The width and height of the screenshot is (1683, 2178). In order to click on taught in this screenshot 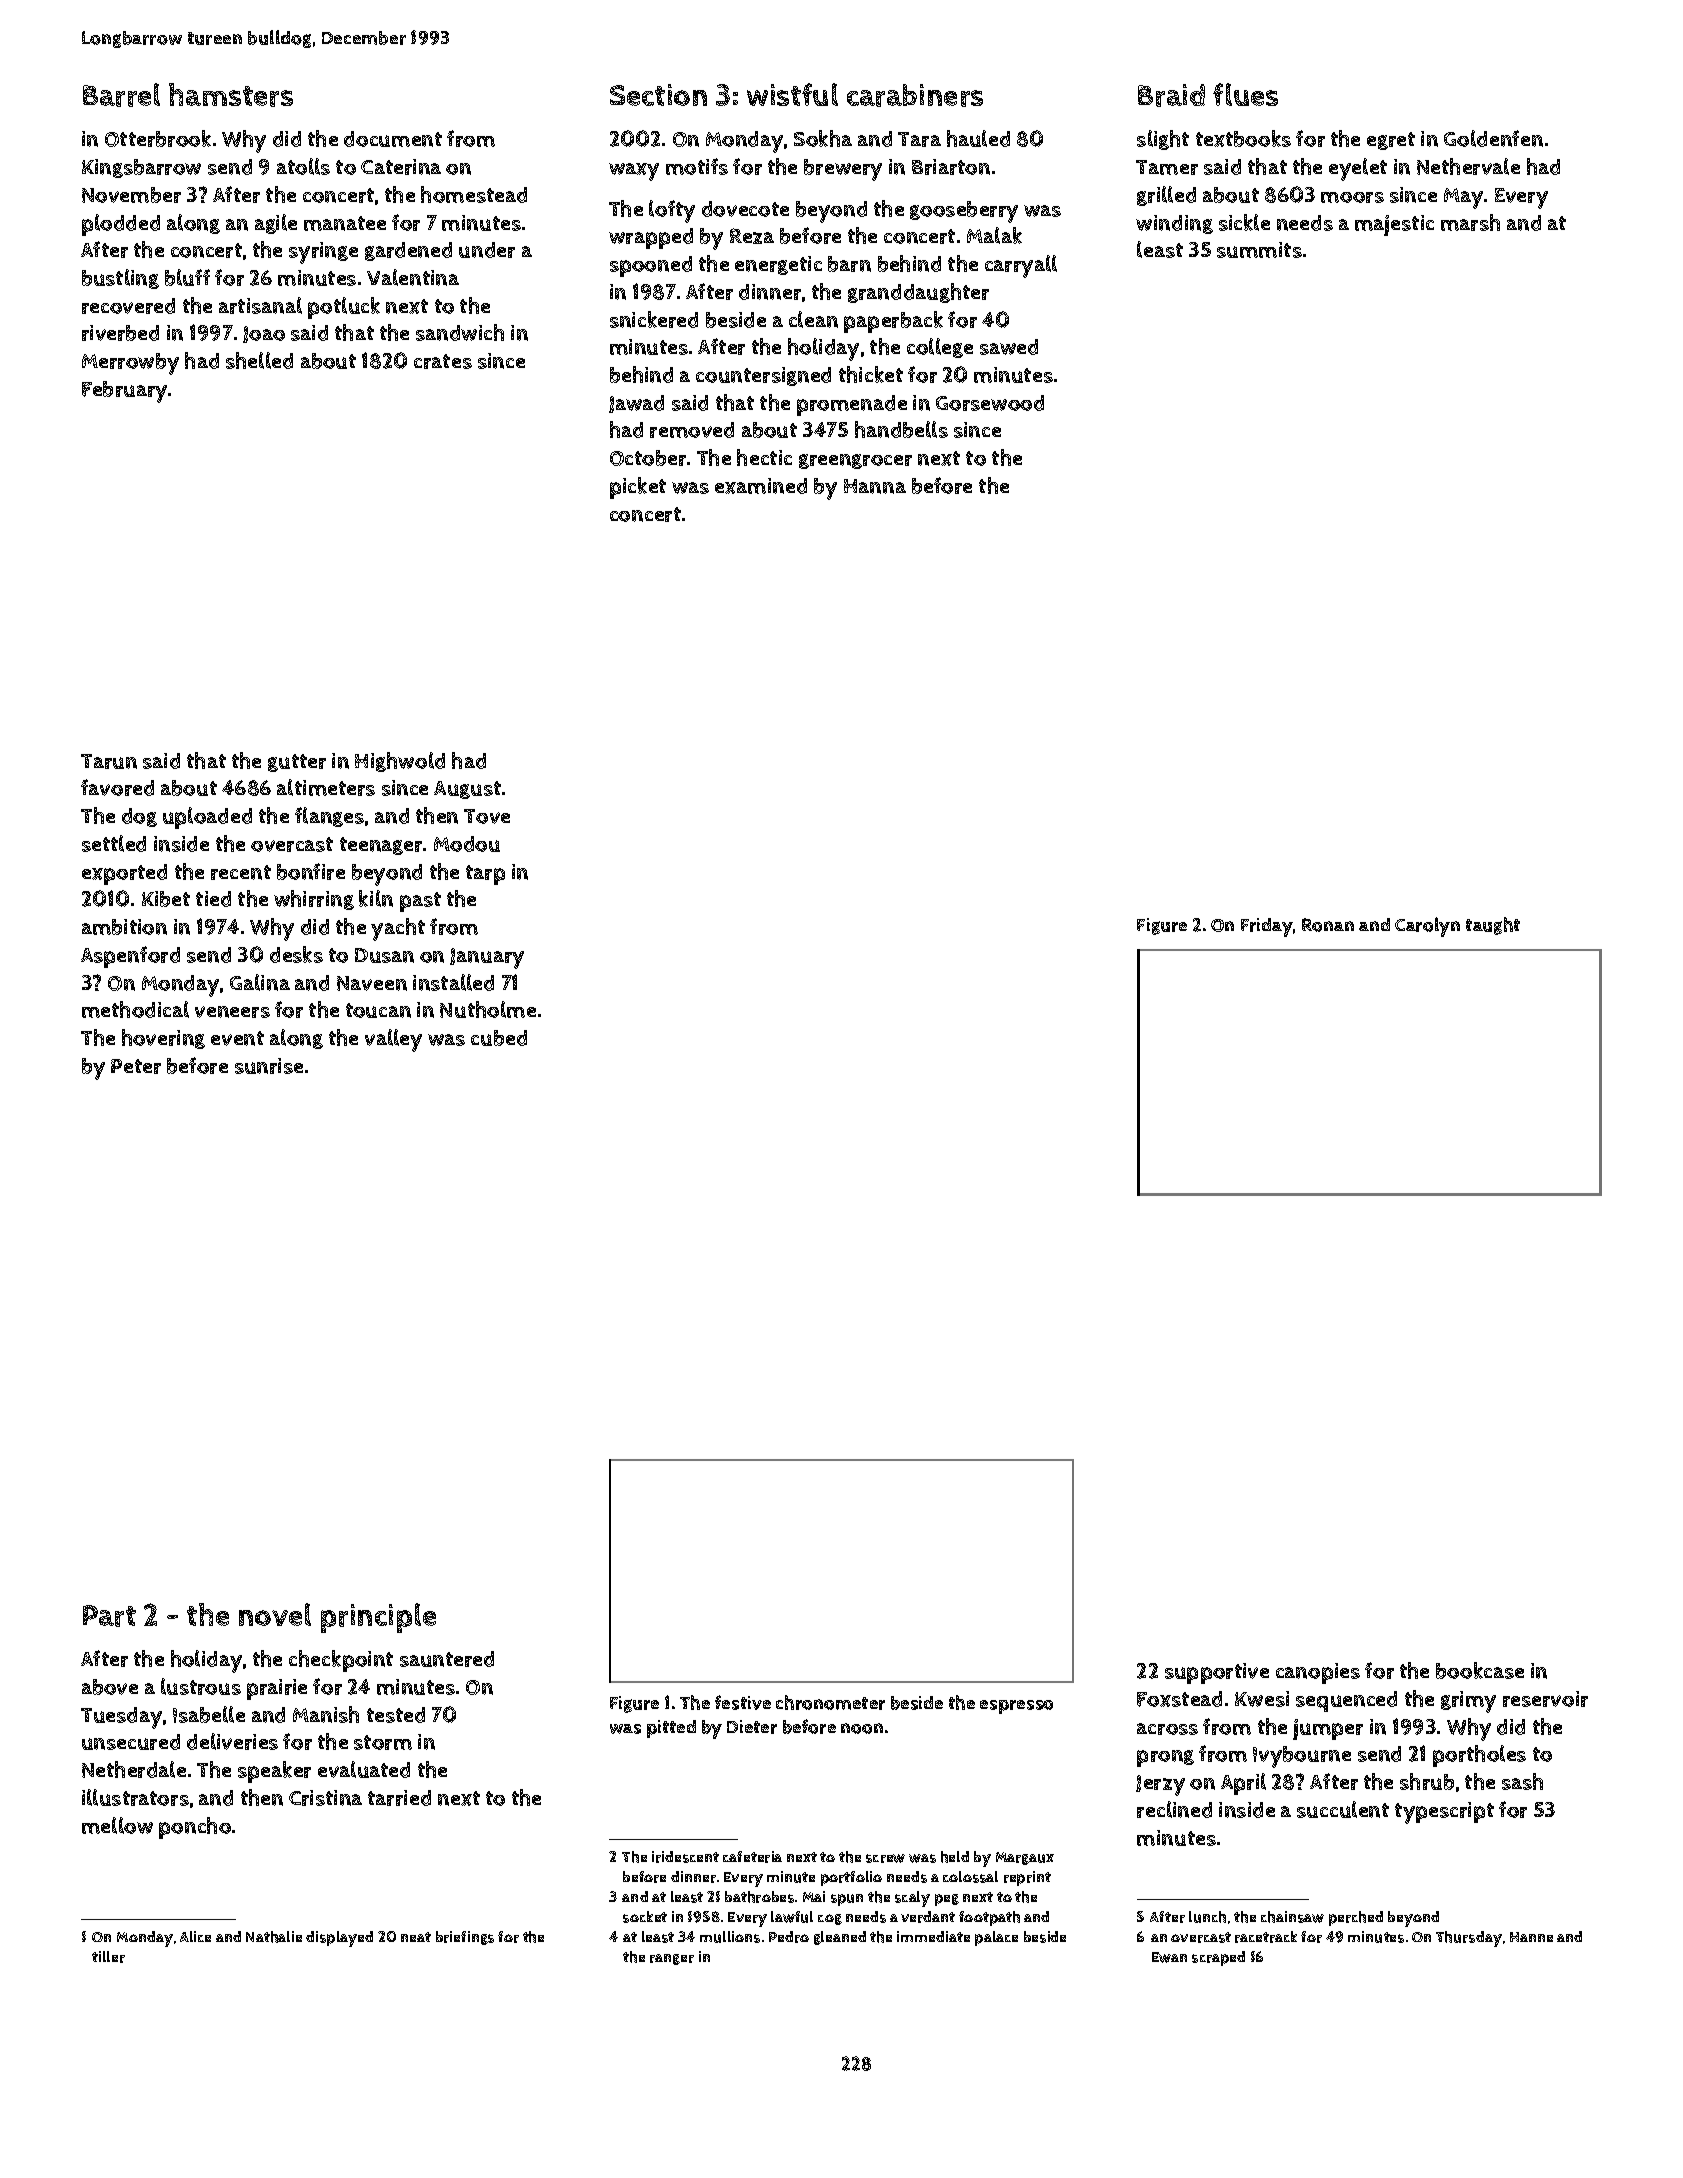, I will do `click(1493, 926)`.
